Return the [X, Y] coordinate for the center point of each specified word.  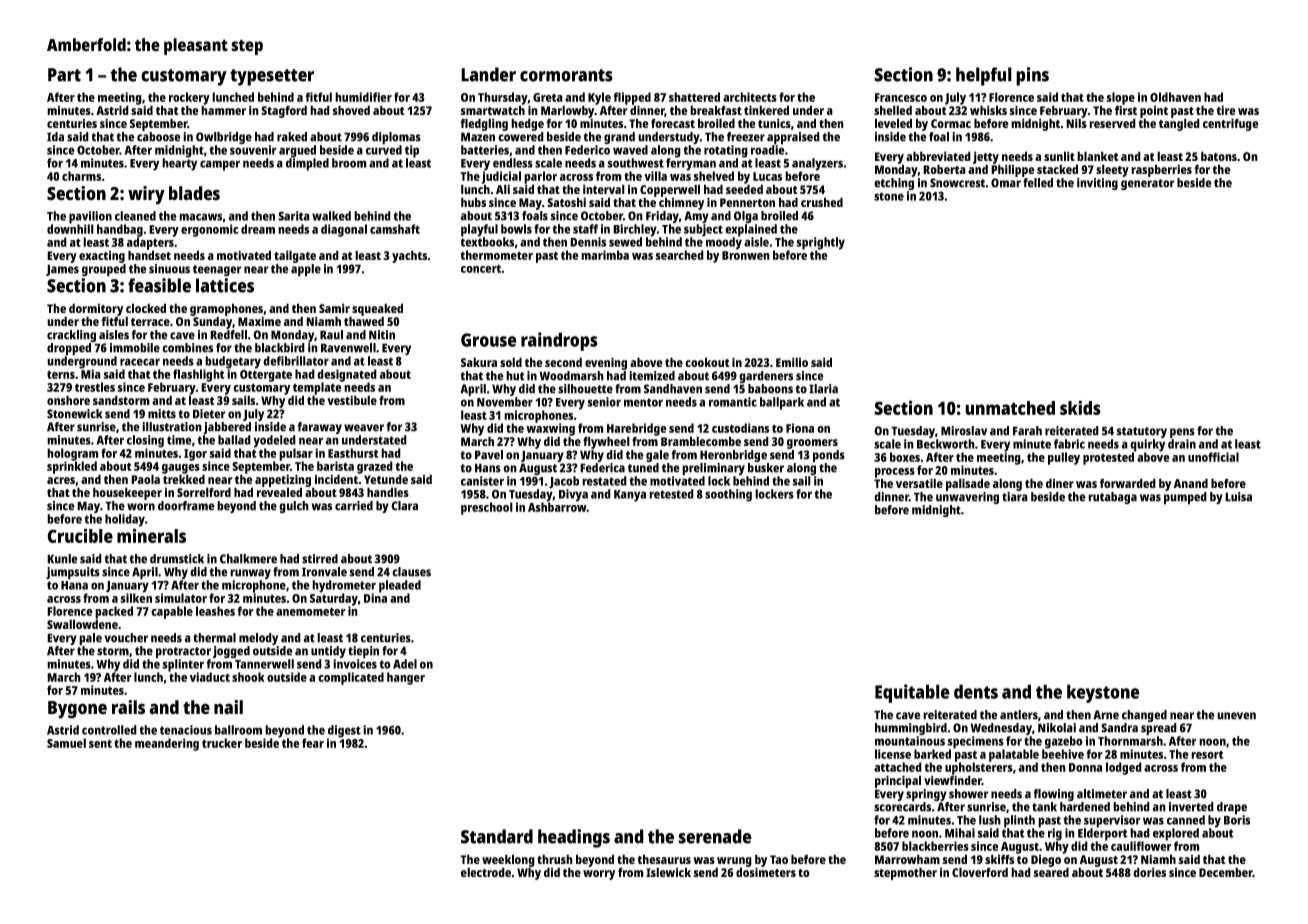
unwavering [967, 498]
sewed [625, 242]
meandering [167, 744]
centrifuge [1231, 124]
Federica [602, 468]
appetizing [283, 481]
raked [292, 137]
